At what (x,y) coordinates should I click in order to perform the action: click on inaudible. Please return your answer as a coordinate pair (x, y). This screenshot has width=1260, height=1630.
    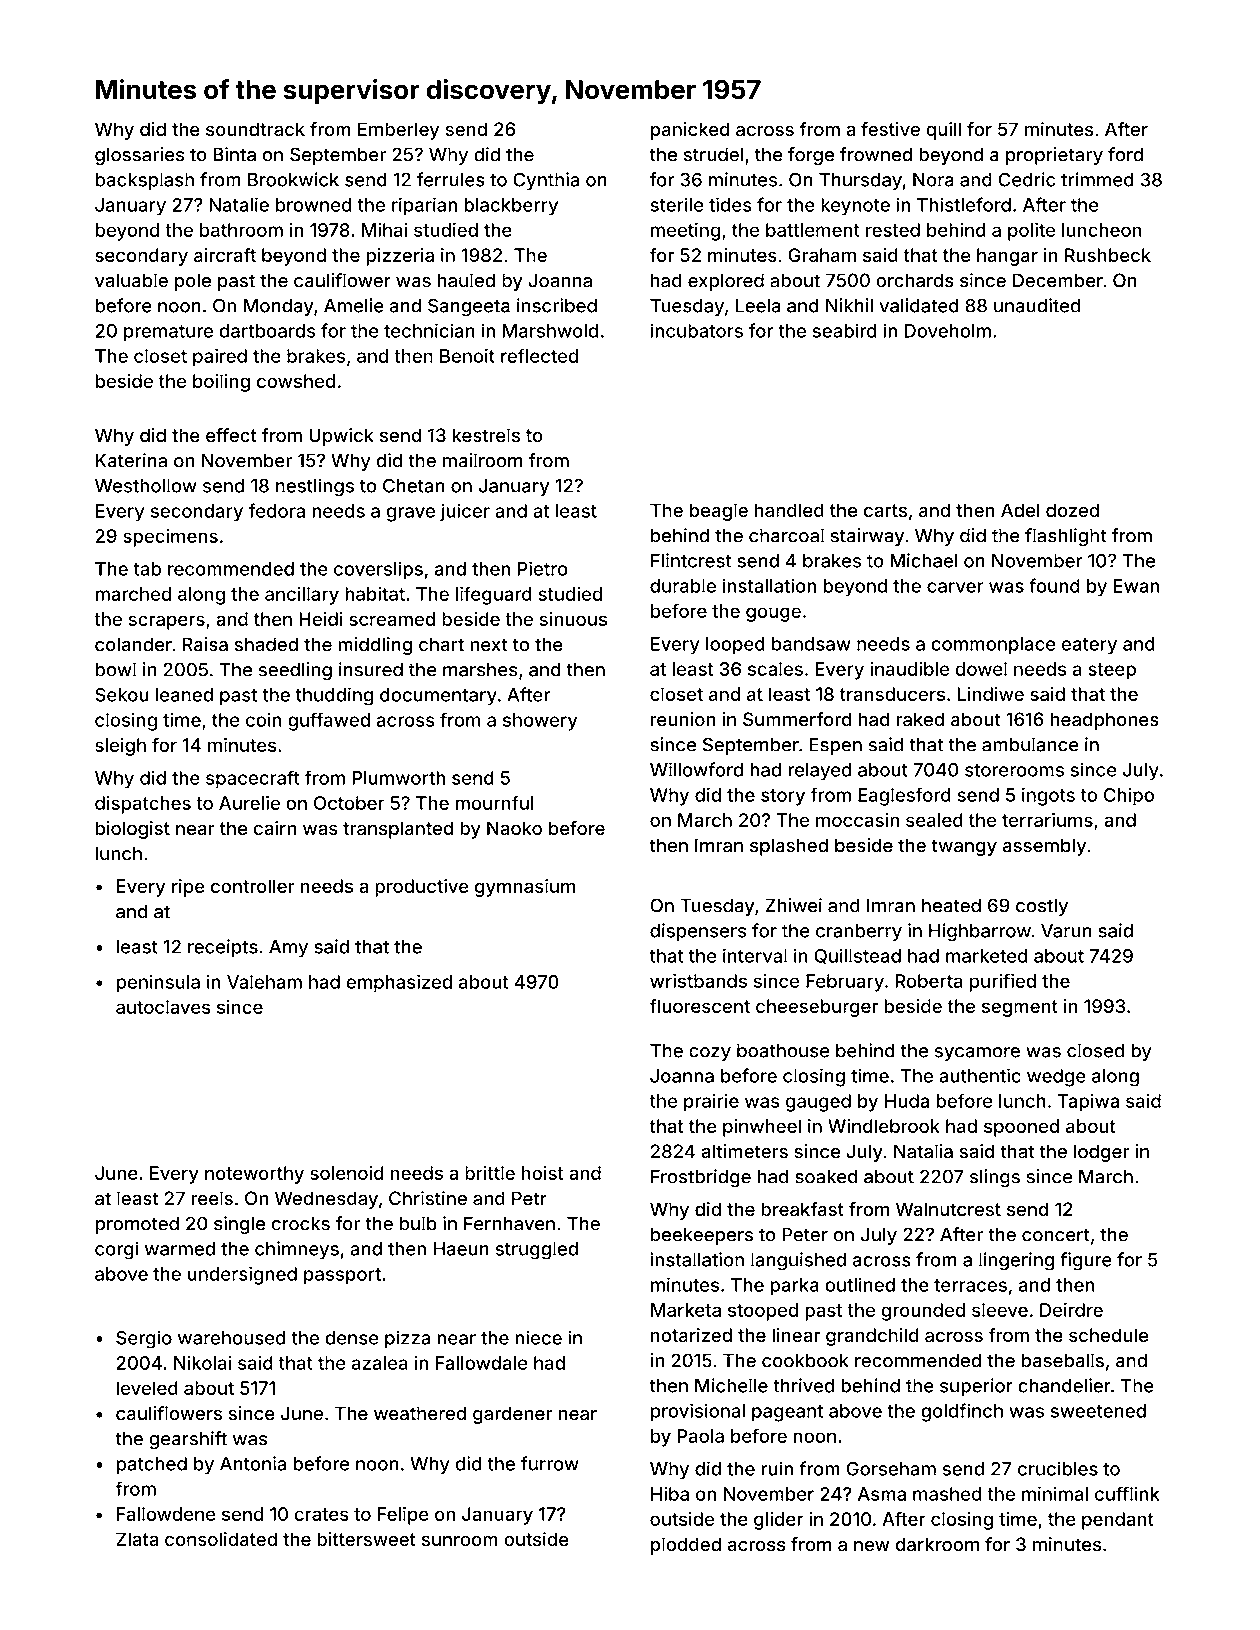
    Looking at the image, I should click on (909, 668).
